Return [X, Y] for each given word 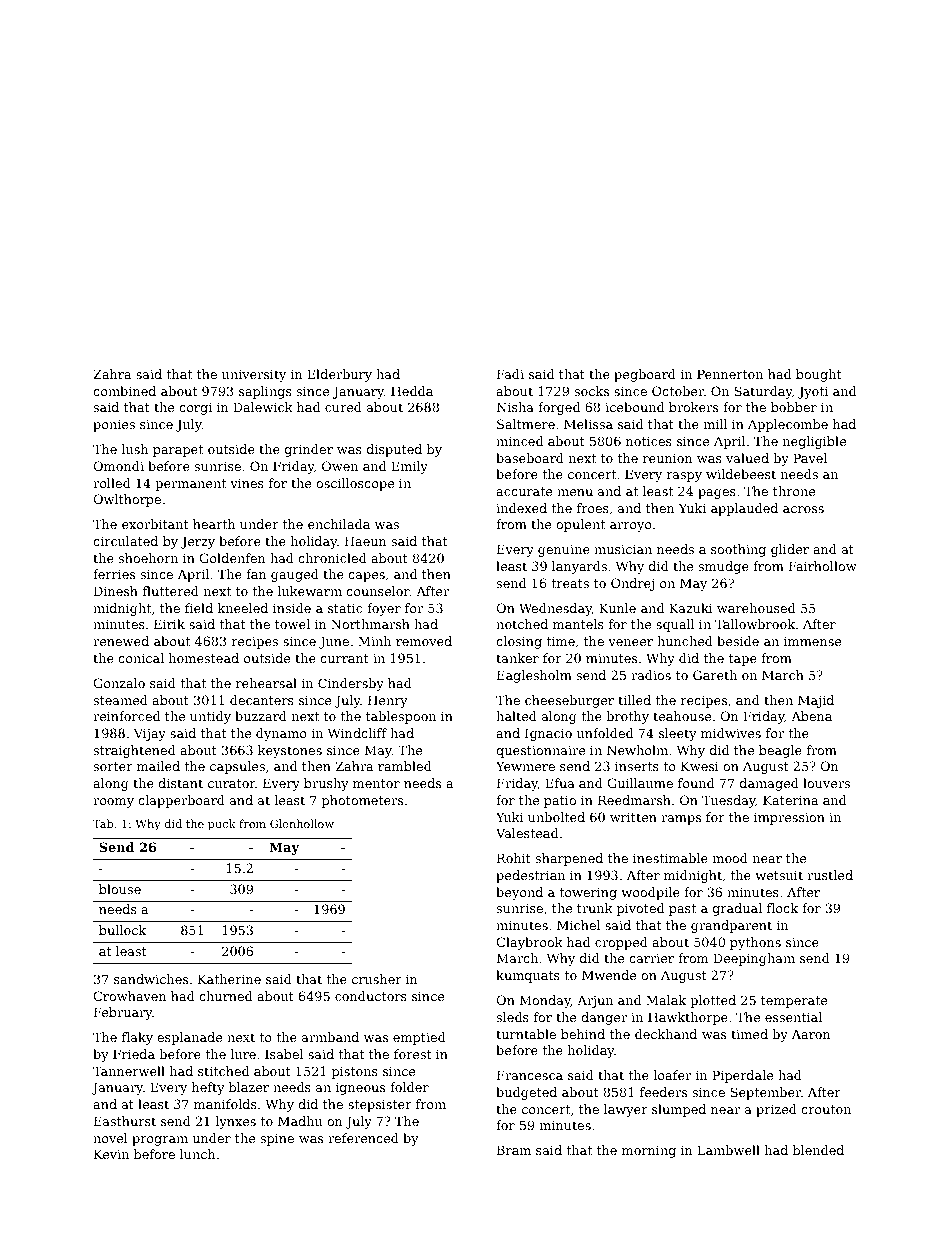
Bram [514, 1150]
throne [794, 491]
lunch [198, 1154]
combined [124, 391]
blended [818, 1150]
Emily [409, 467]
